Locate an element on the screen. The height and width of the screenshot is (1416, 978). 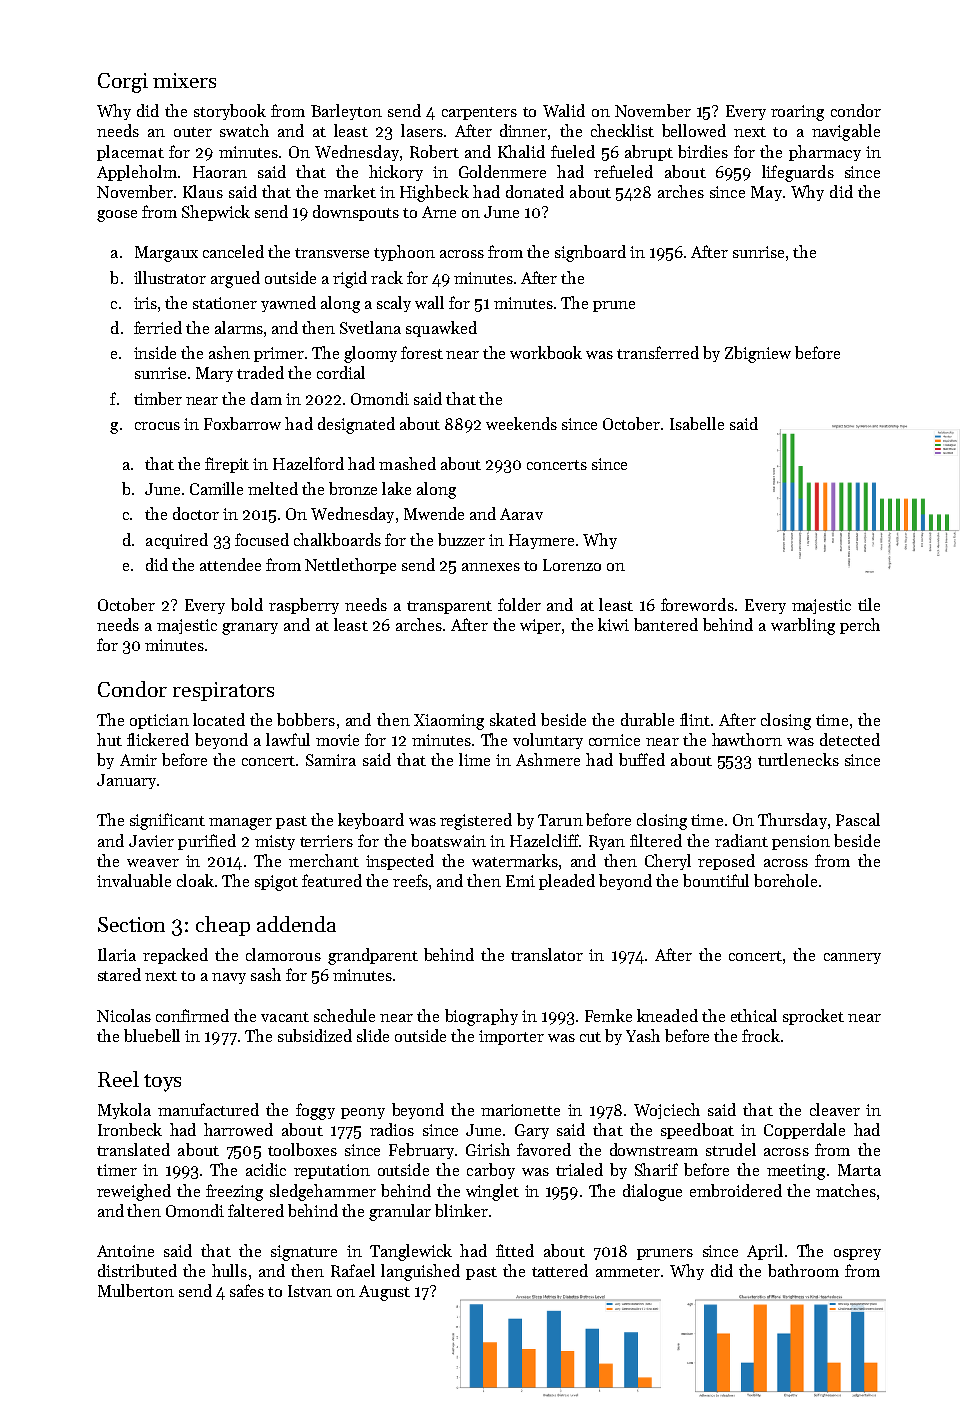
Ilaria is located at coordinates (117, 954).
